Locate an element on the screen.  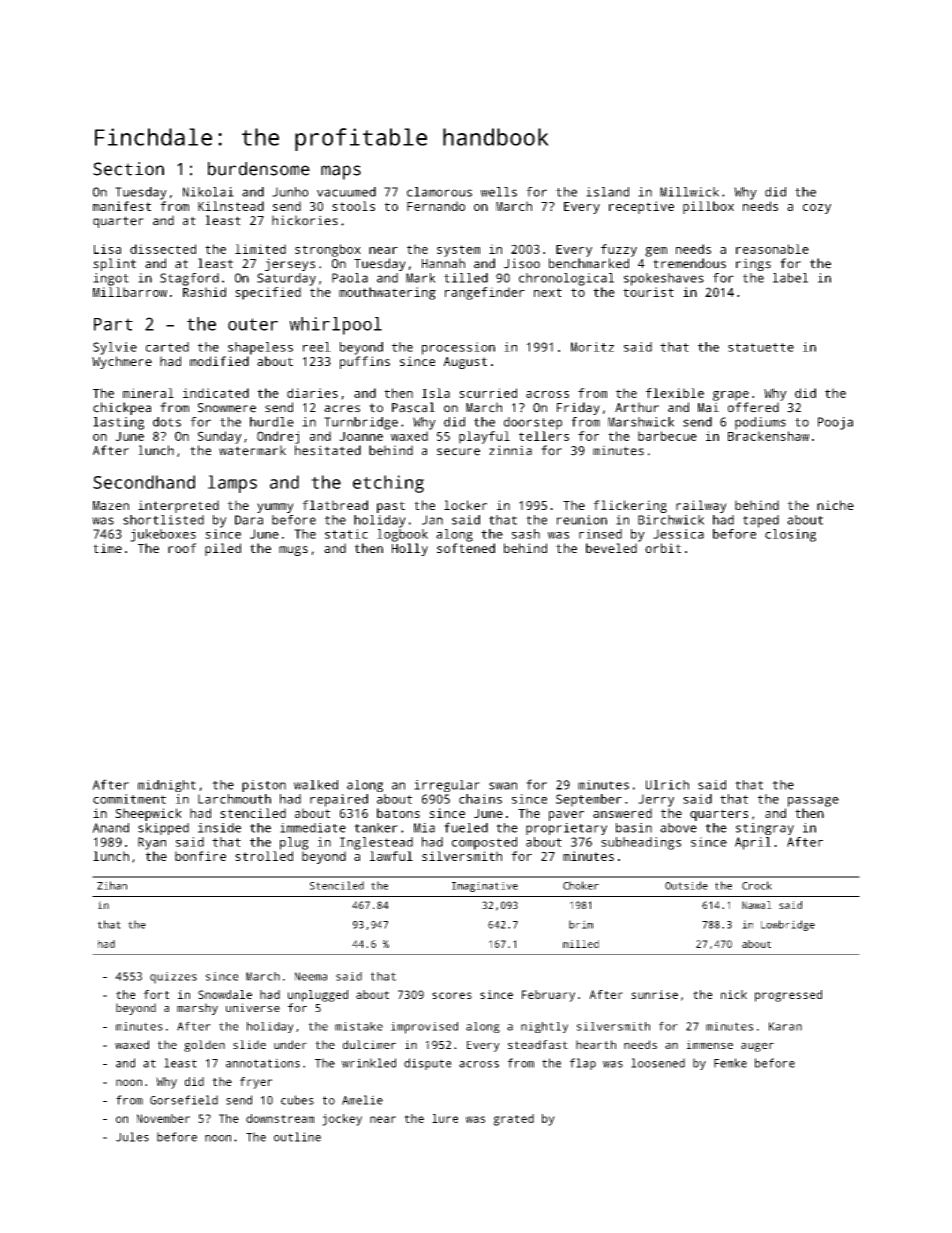
cozy is located at coordinates (817, 209).
